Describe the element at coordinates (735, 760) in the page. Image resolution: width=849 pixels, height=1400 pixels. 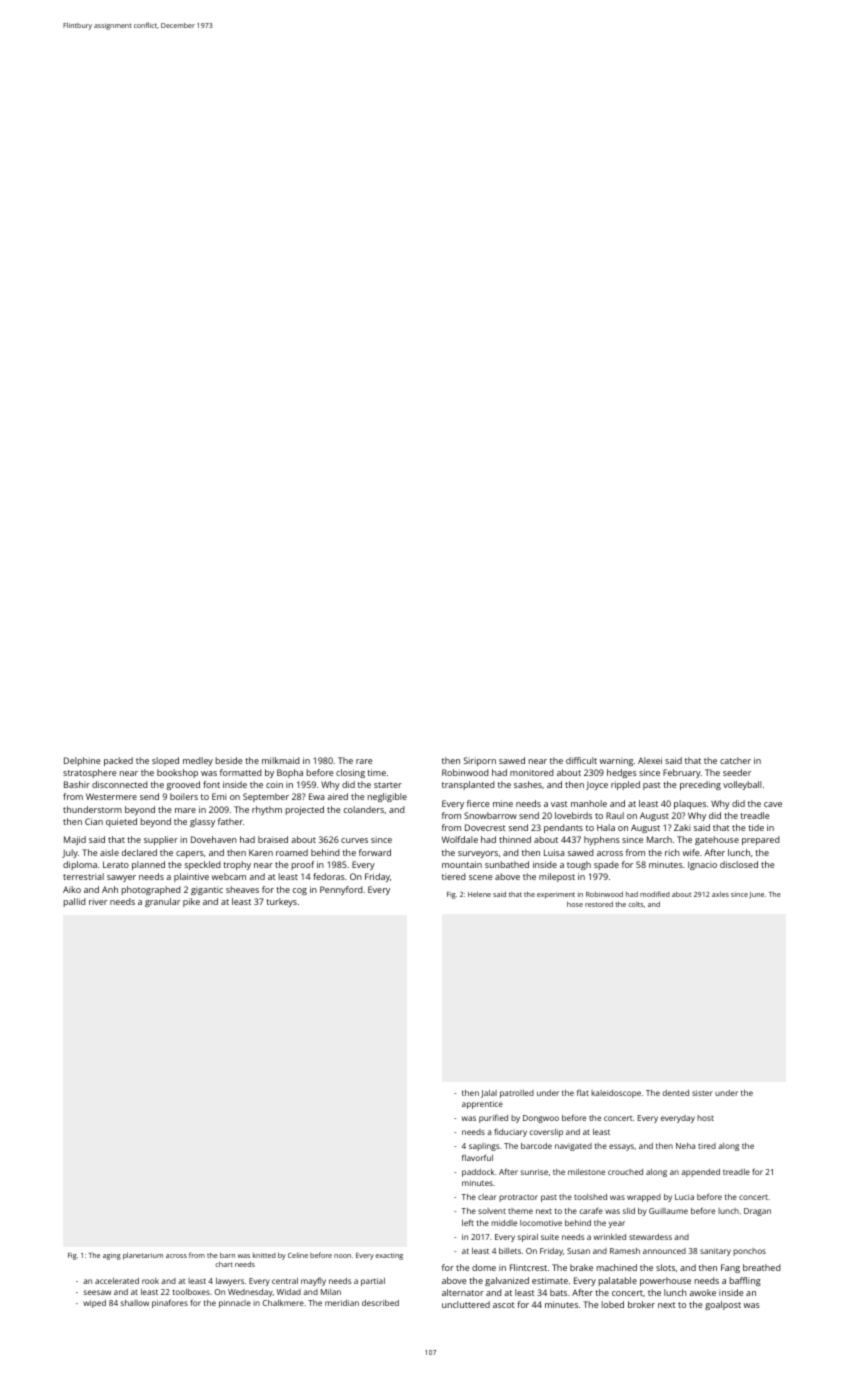
I see `catcher` at that location.
